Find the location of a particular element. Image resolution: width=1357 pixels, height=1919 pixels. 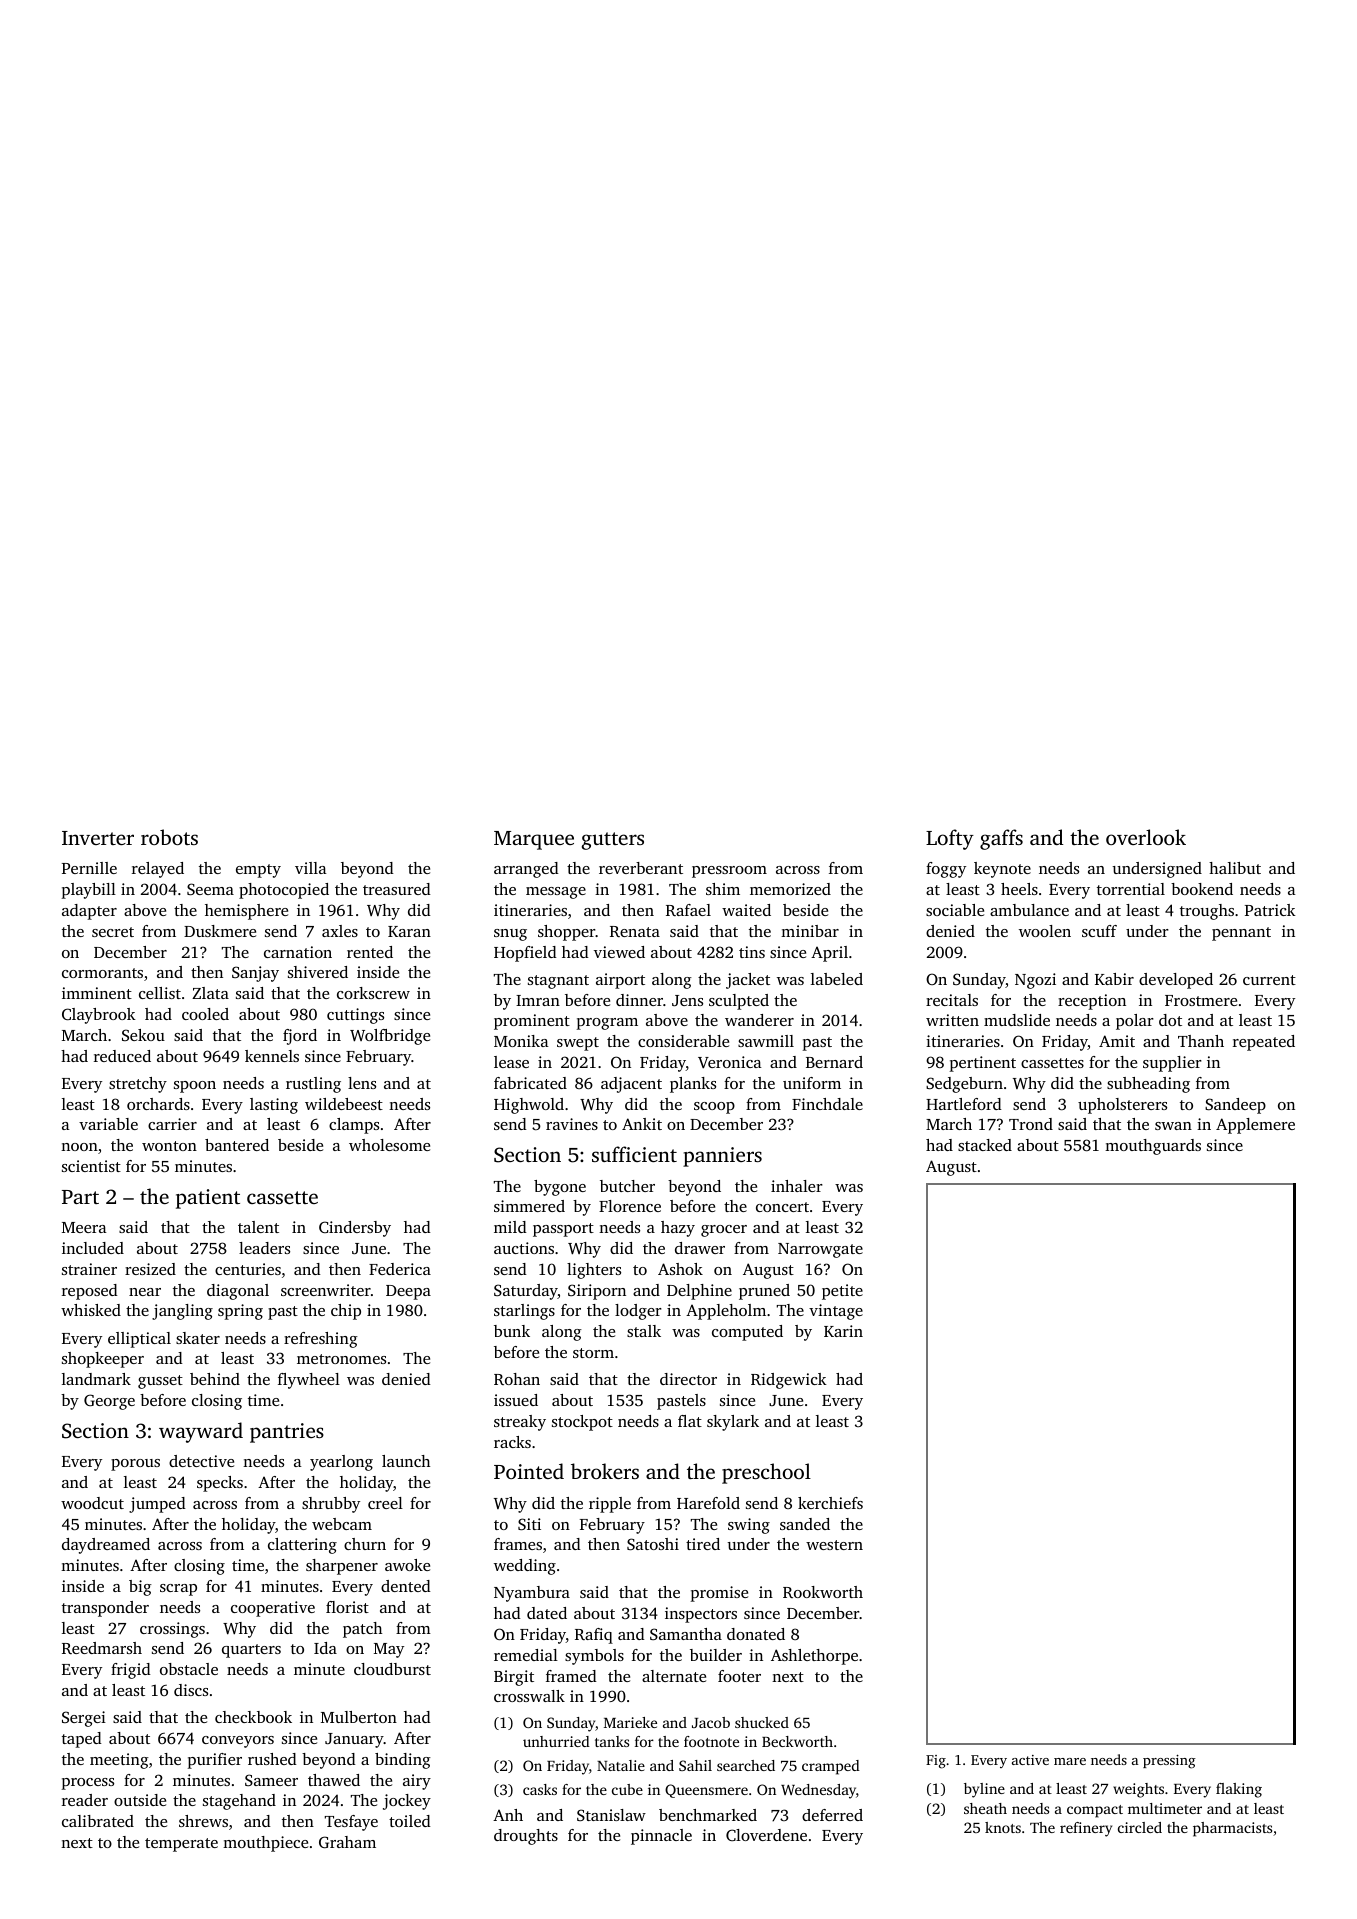

Mulberton is located at coordinates (359, 1717).
